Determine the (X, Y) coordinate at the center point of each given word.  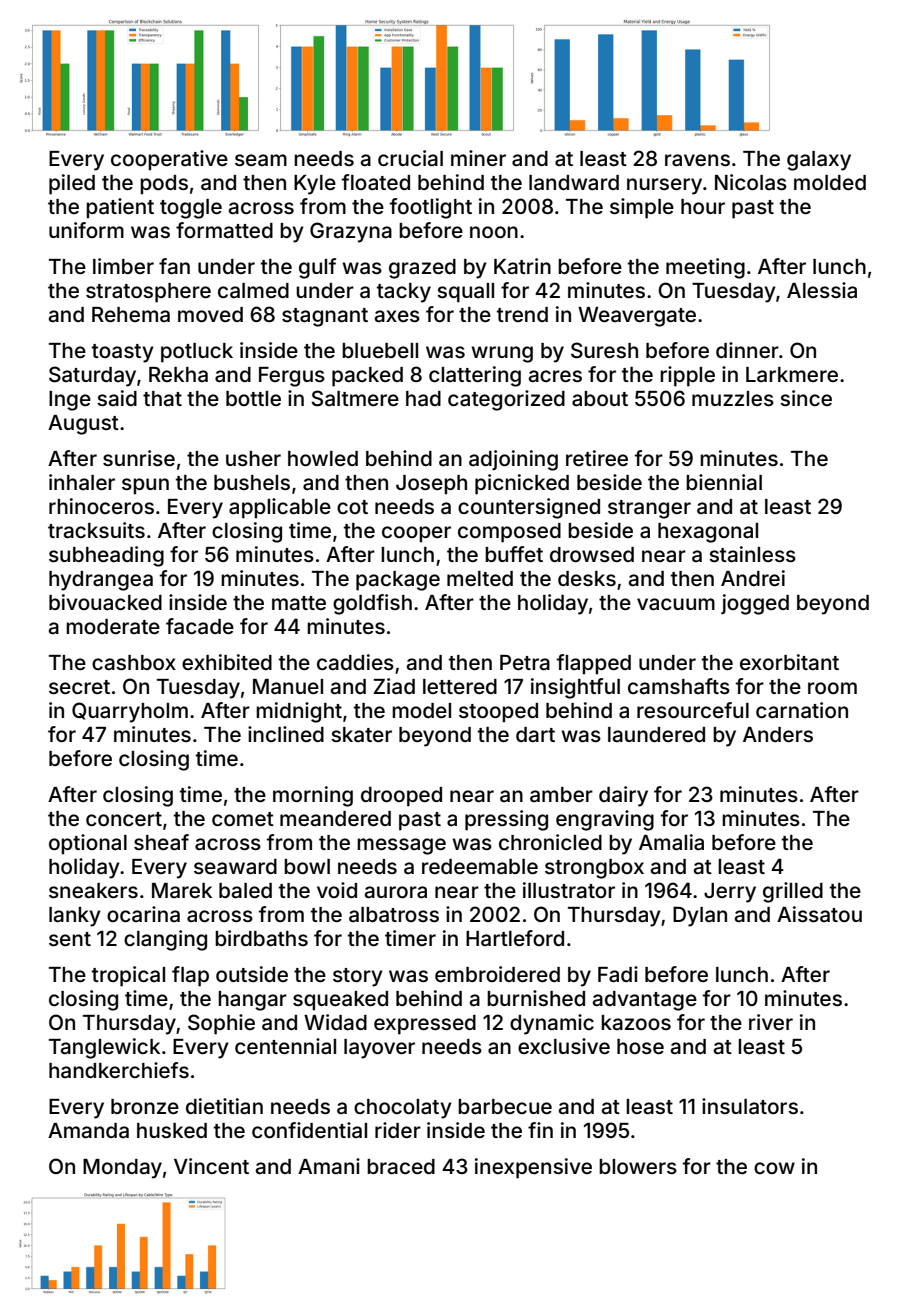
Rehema (131, 314)
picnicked (522, 484)
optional (88, 844)
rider (398, 1130)
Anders (778, 734)
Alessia (822, 290)
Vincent (211, 1166)
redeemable (480, 866)
